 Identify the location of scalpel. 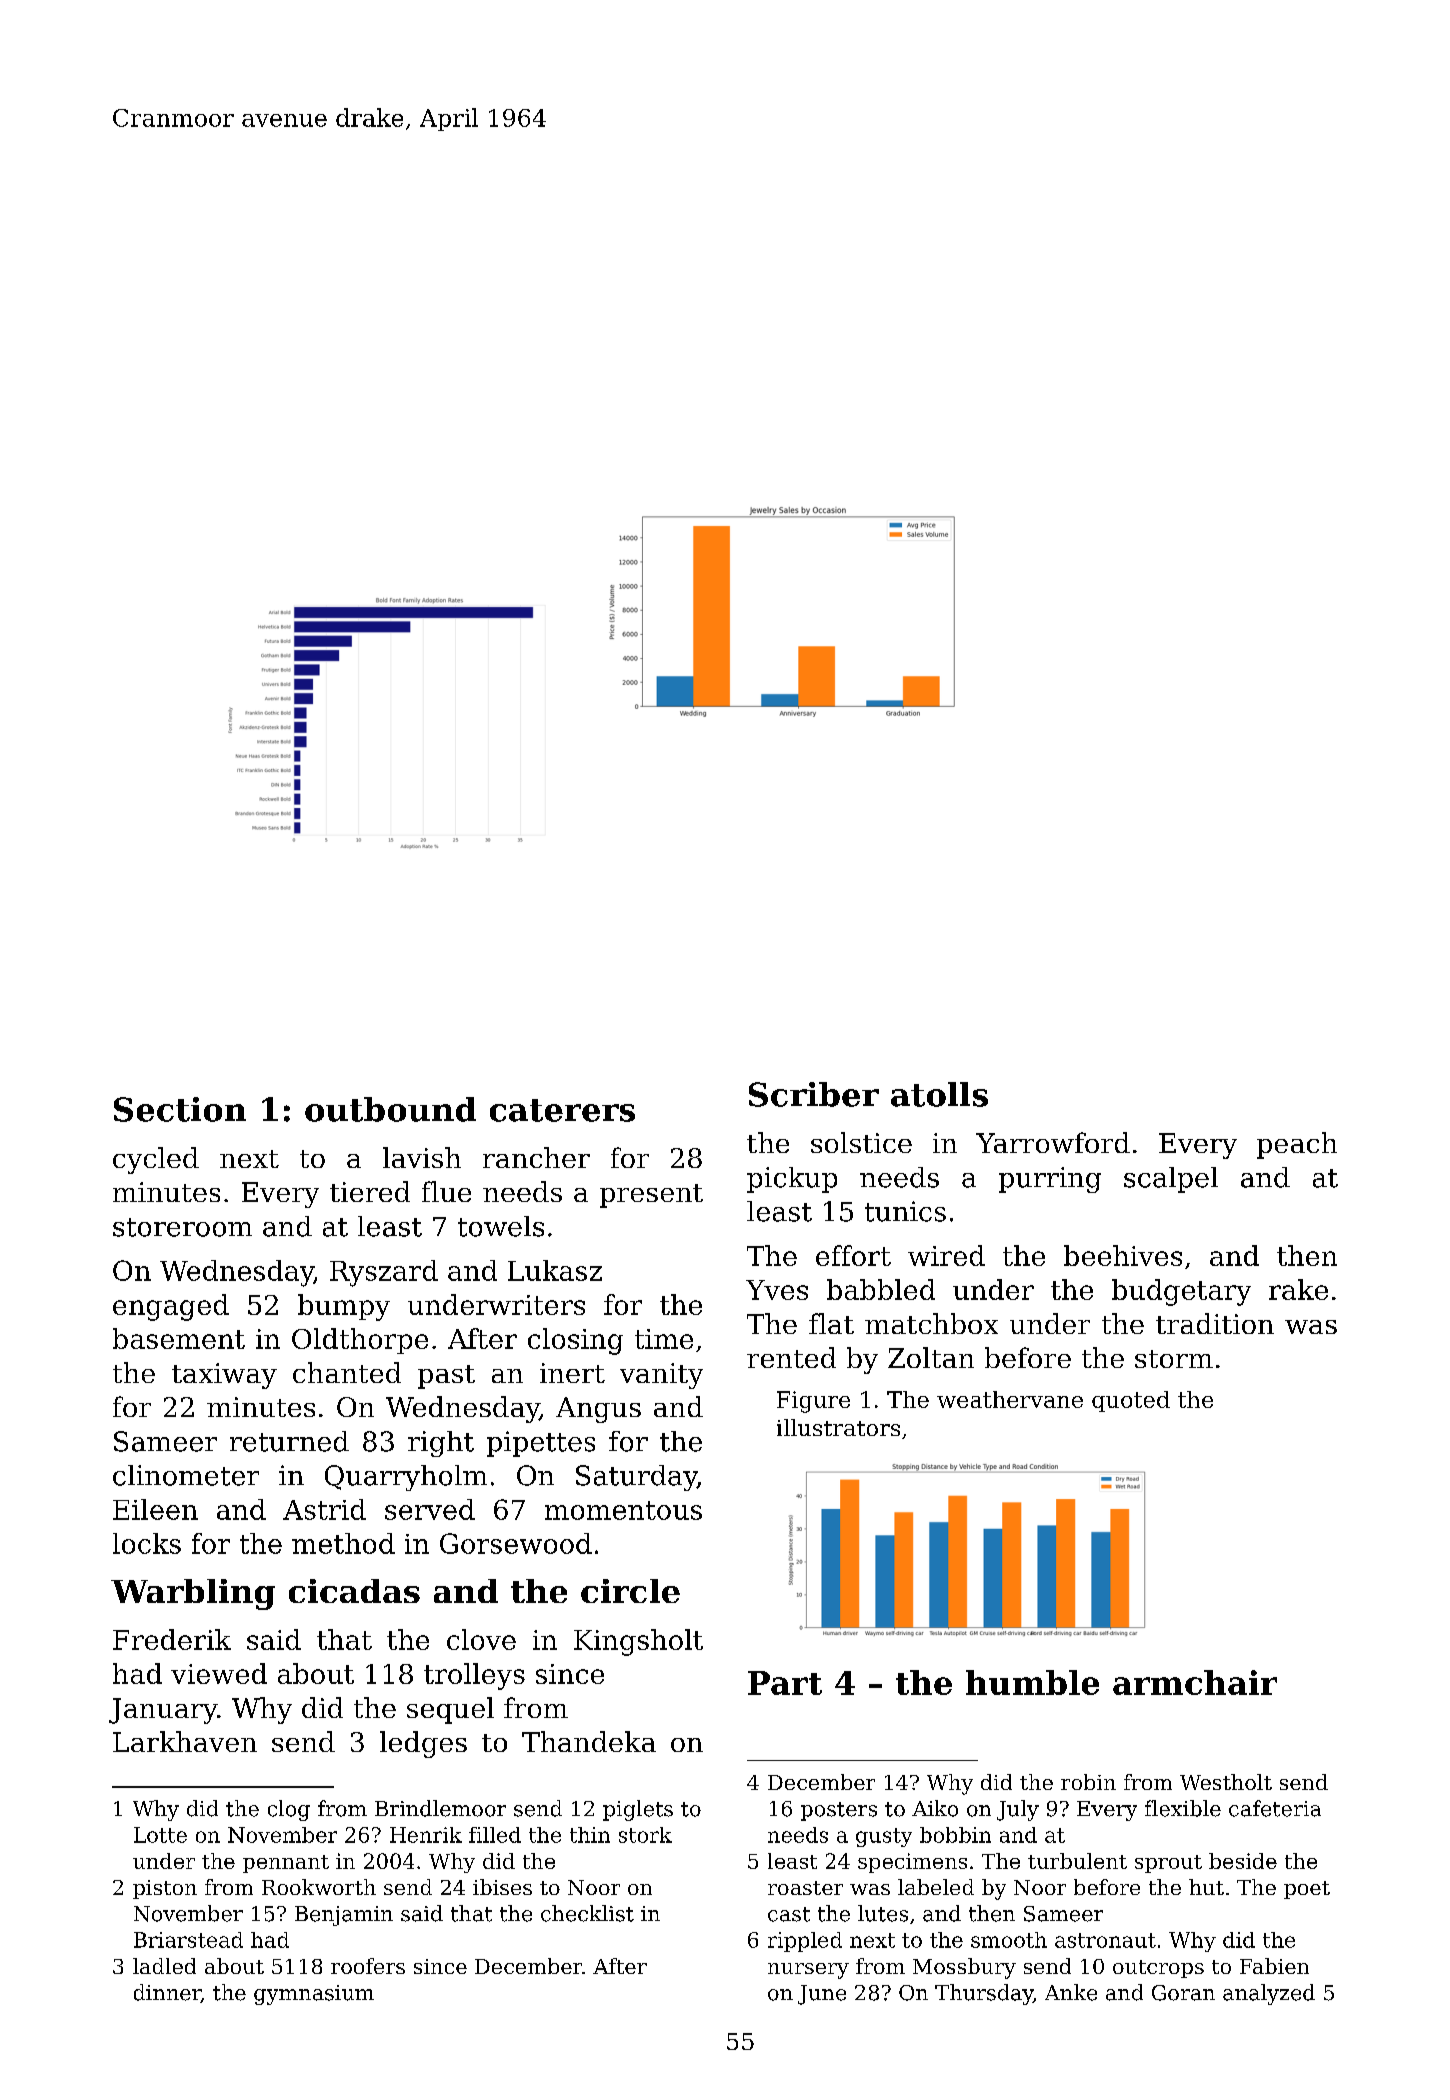
(1171, 1180).
